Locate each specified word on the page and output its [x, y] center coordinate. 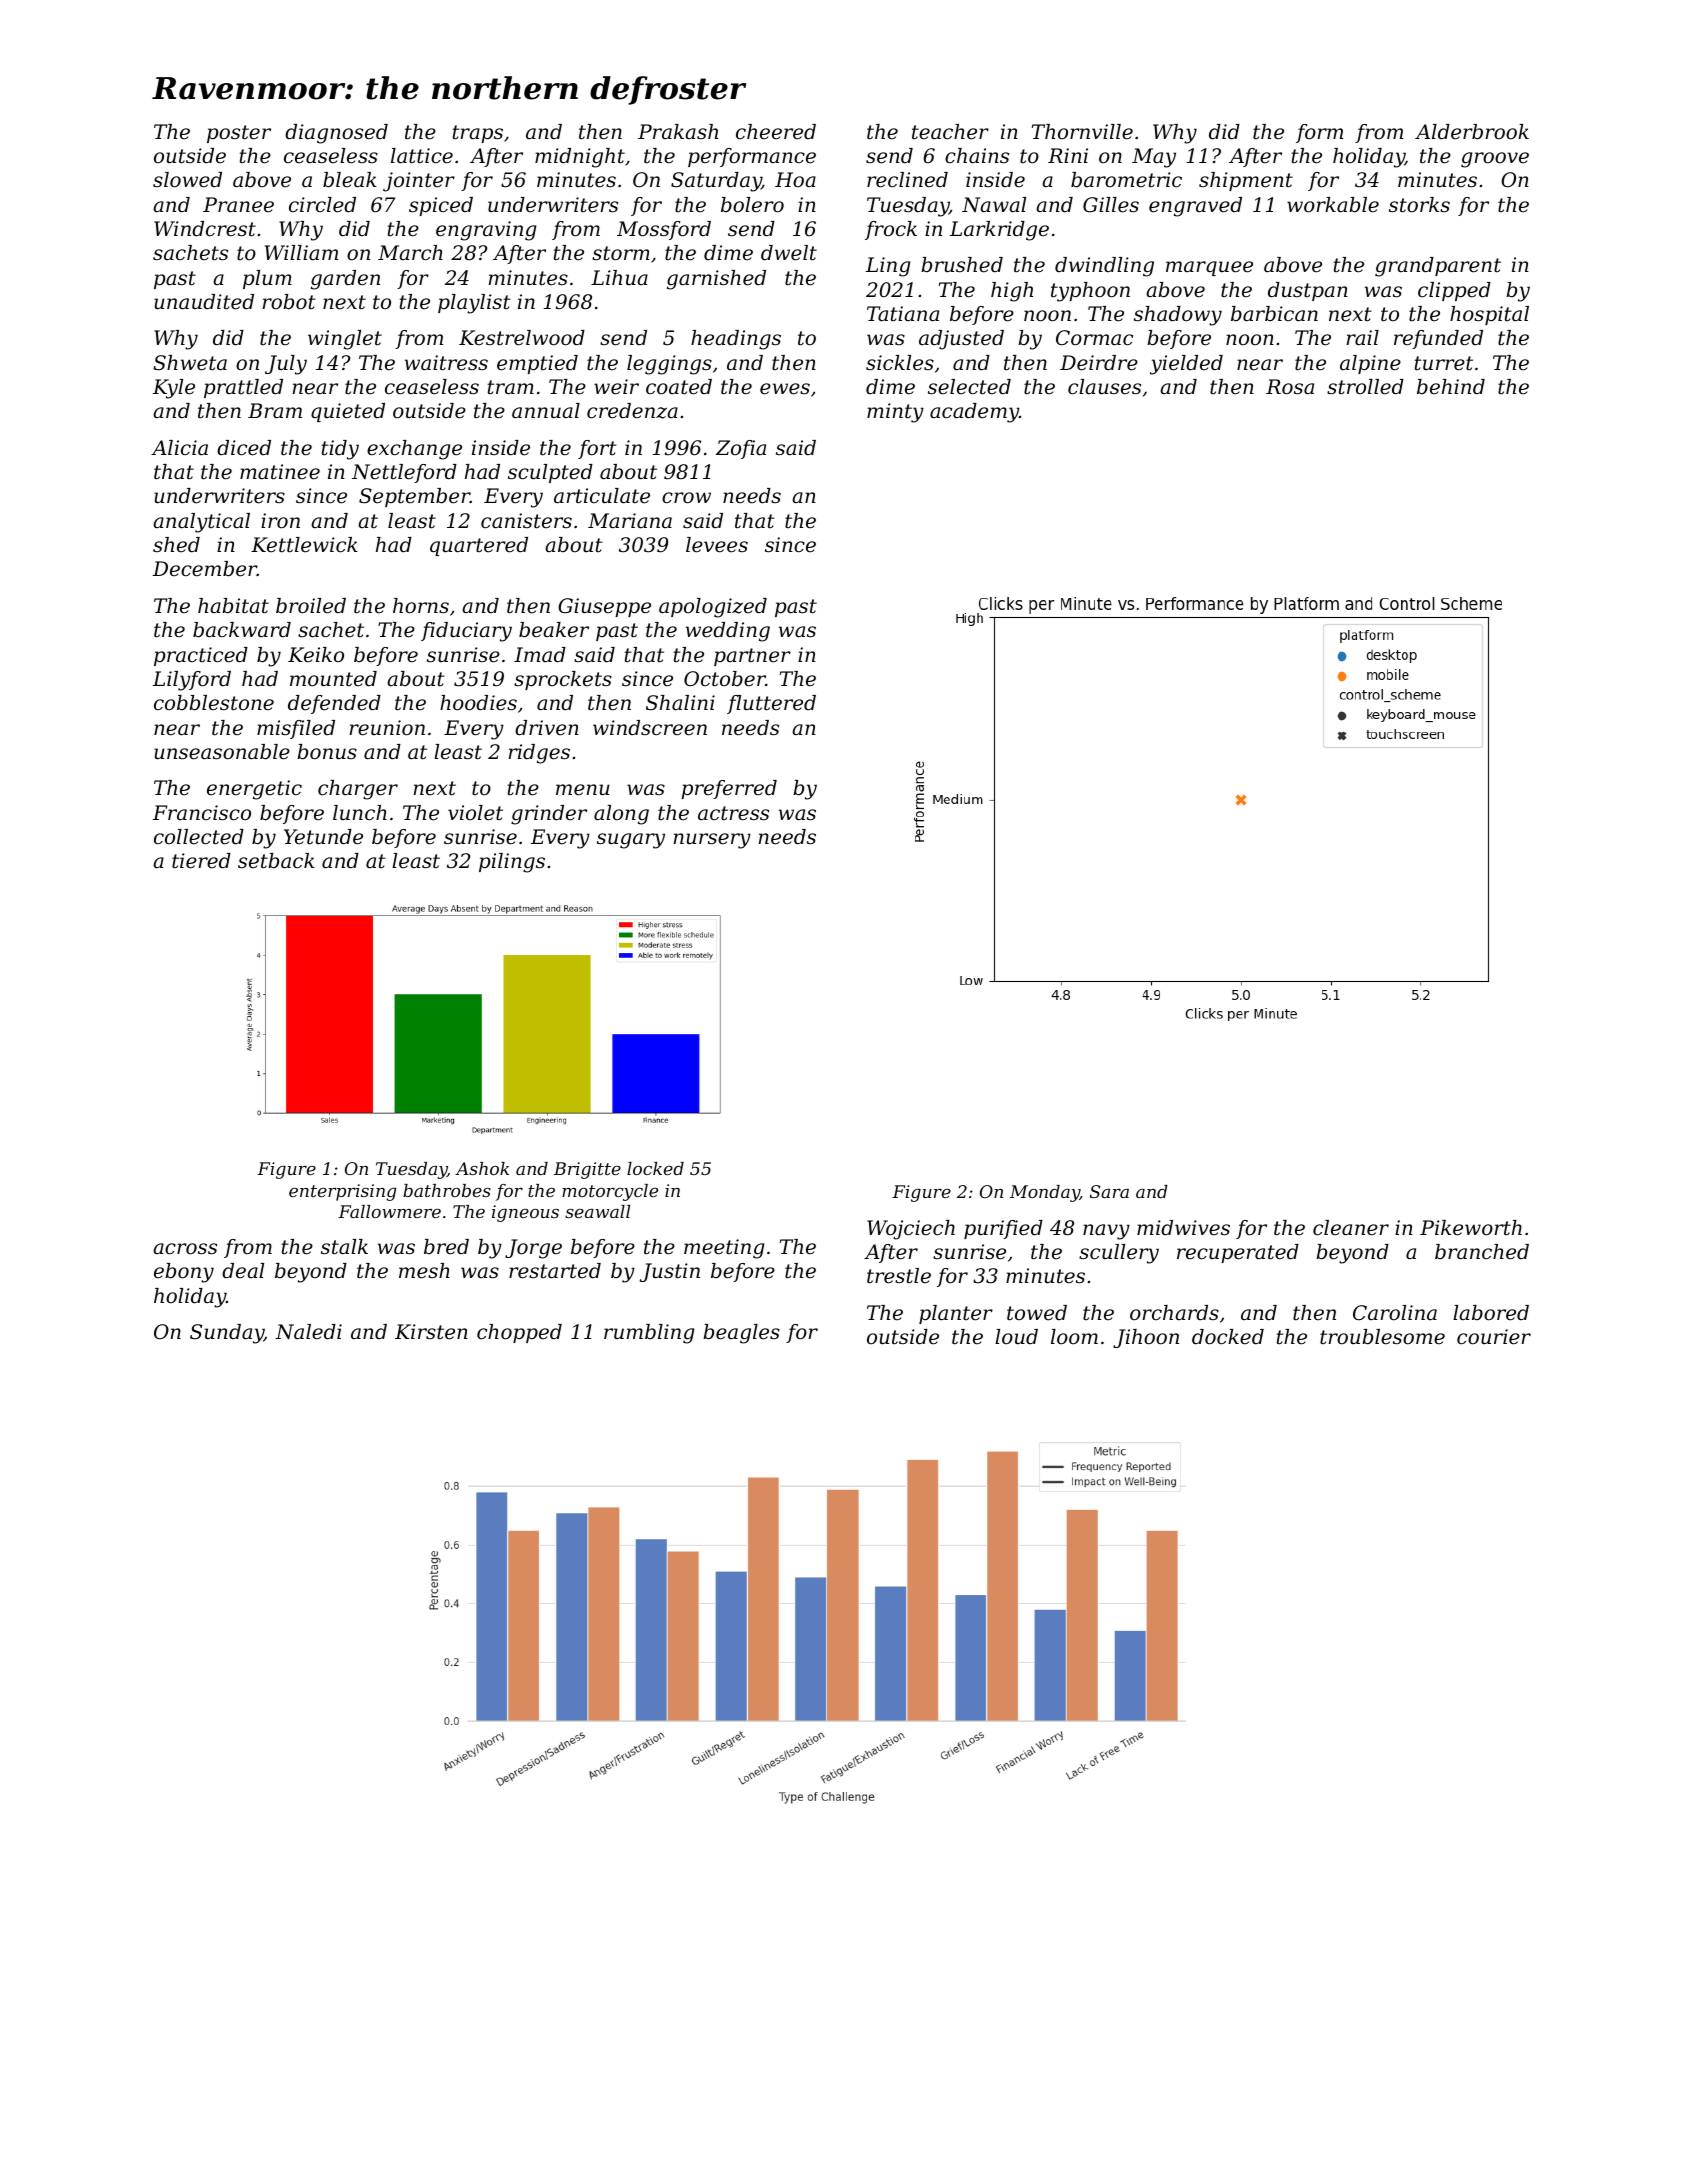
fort [597, 449]
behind [1451, 387]
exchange [414, 450]
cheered [776, 132]
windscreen [650, 728]
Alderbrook [1472, 132]
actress [733, 813]
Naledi [308, 1332]
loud [1016, 1337]
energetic [254, 790]
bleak [350, 180]
